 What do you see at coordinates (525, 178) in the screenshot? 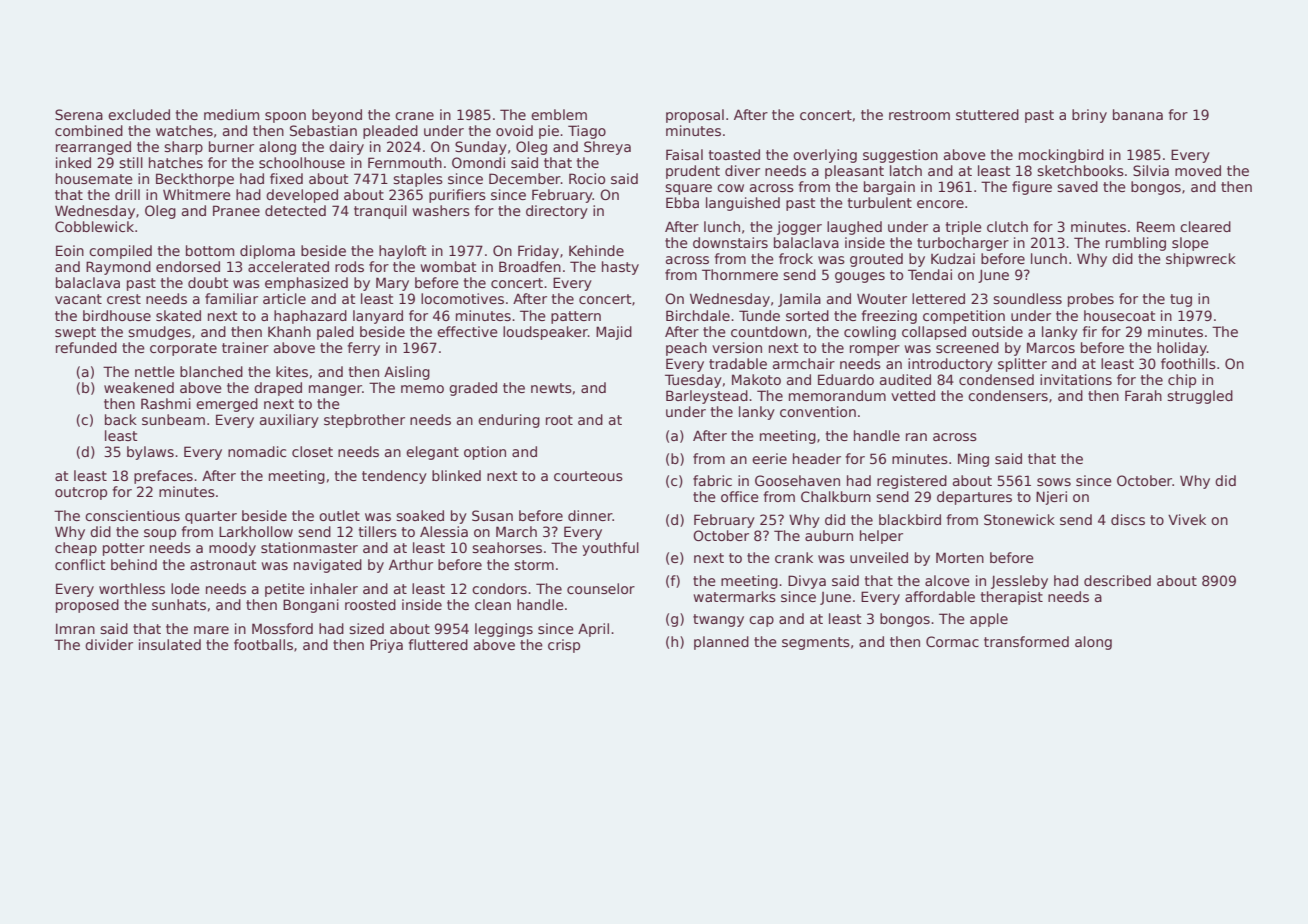
I see `December` at bounding box center [525, 178].
